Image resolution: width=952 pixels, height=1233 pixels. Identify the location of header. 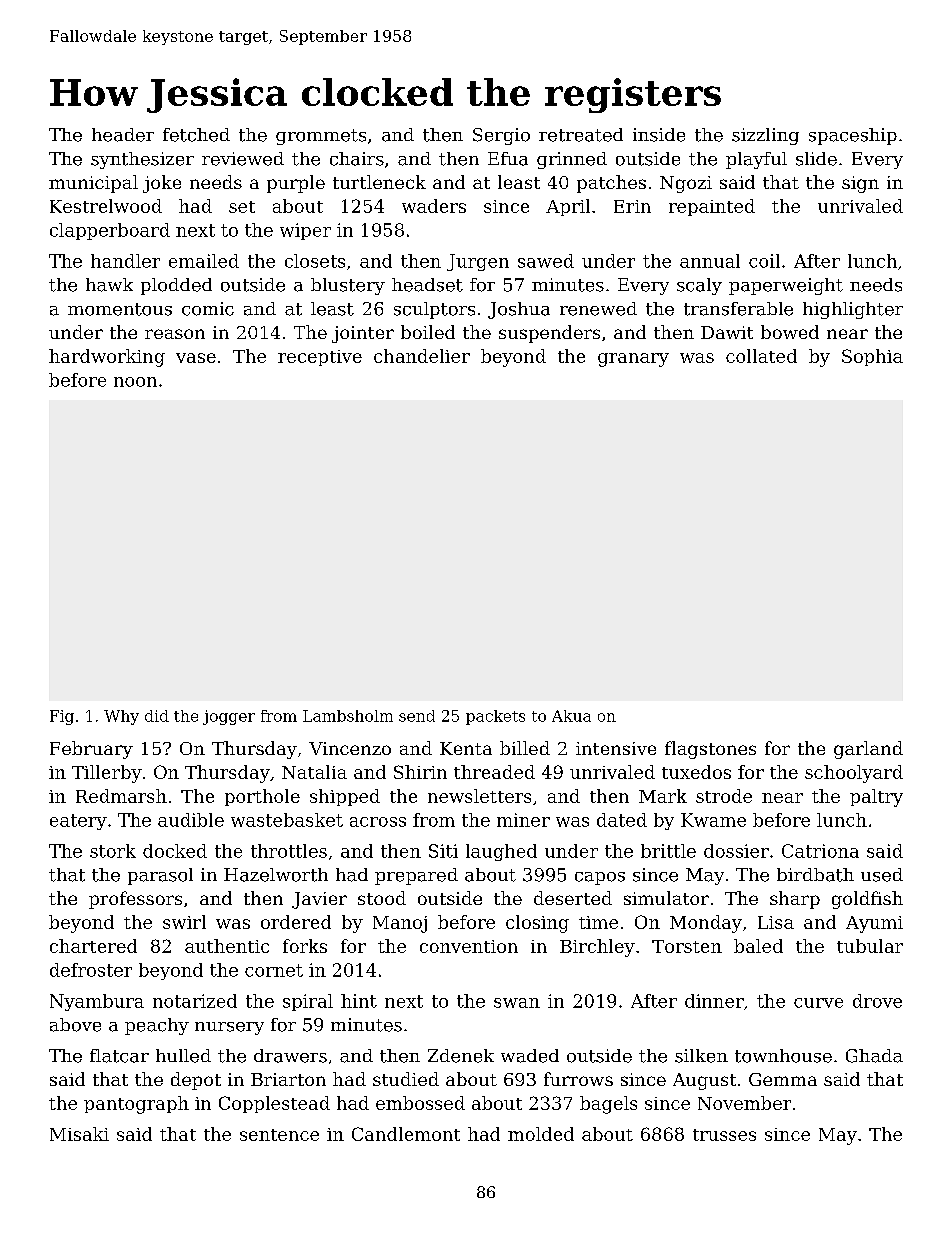
(123, 135).
